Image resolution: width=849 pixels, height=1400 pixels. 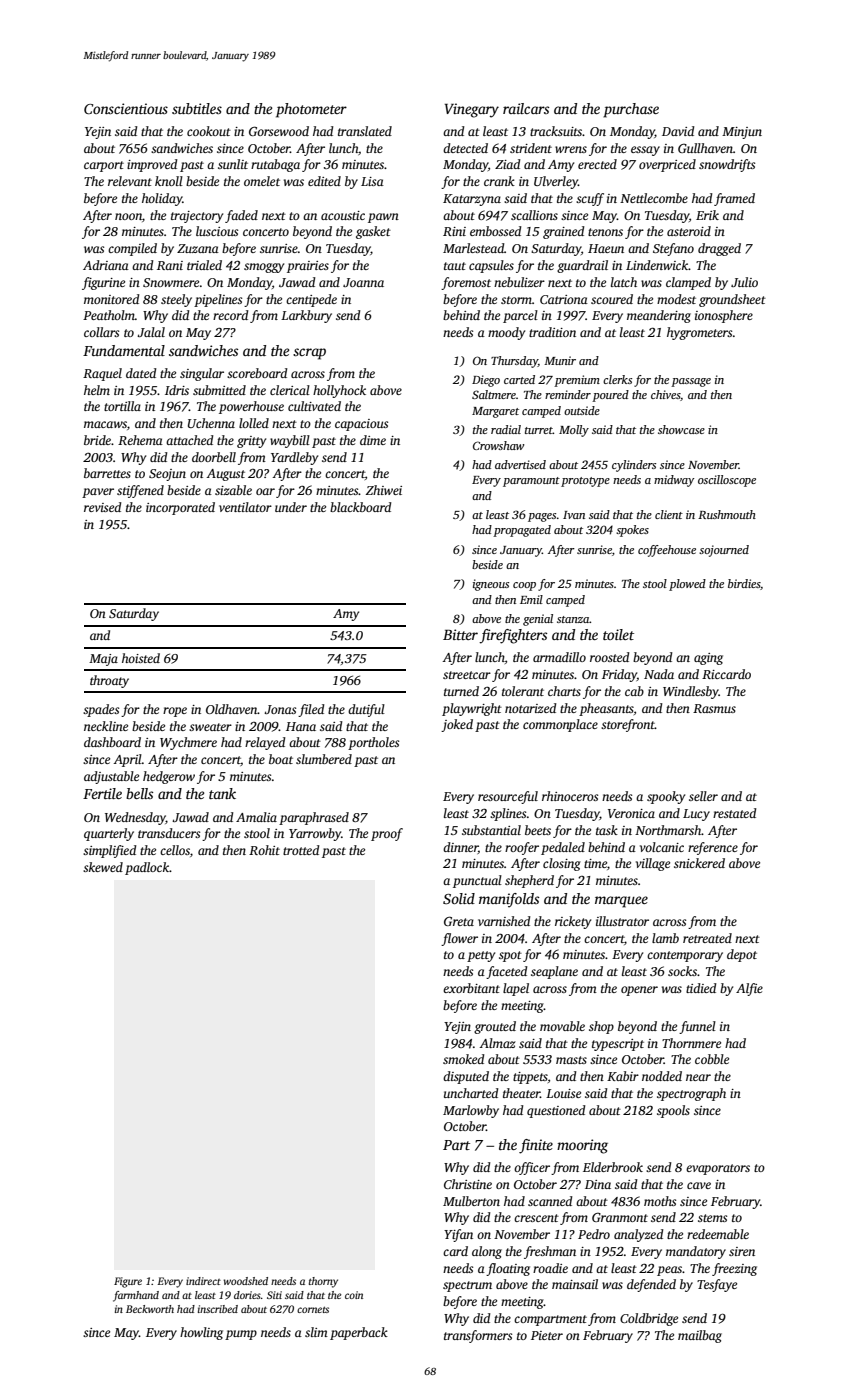 What do you see at coordinates (539, 430) in the screenshot?
I see `turret` at bounding box center [539, 430].
